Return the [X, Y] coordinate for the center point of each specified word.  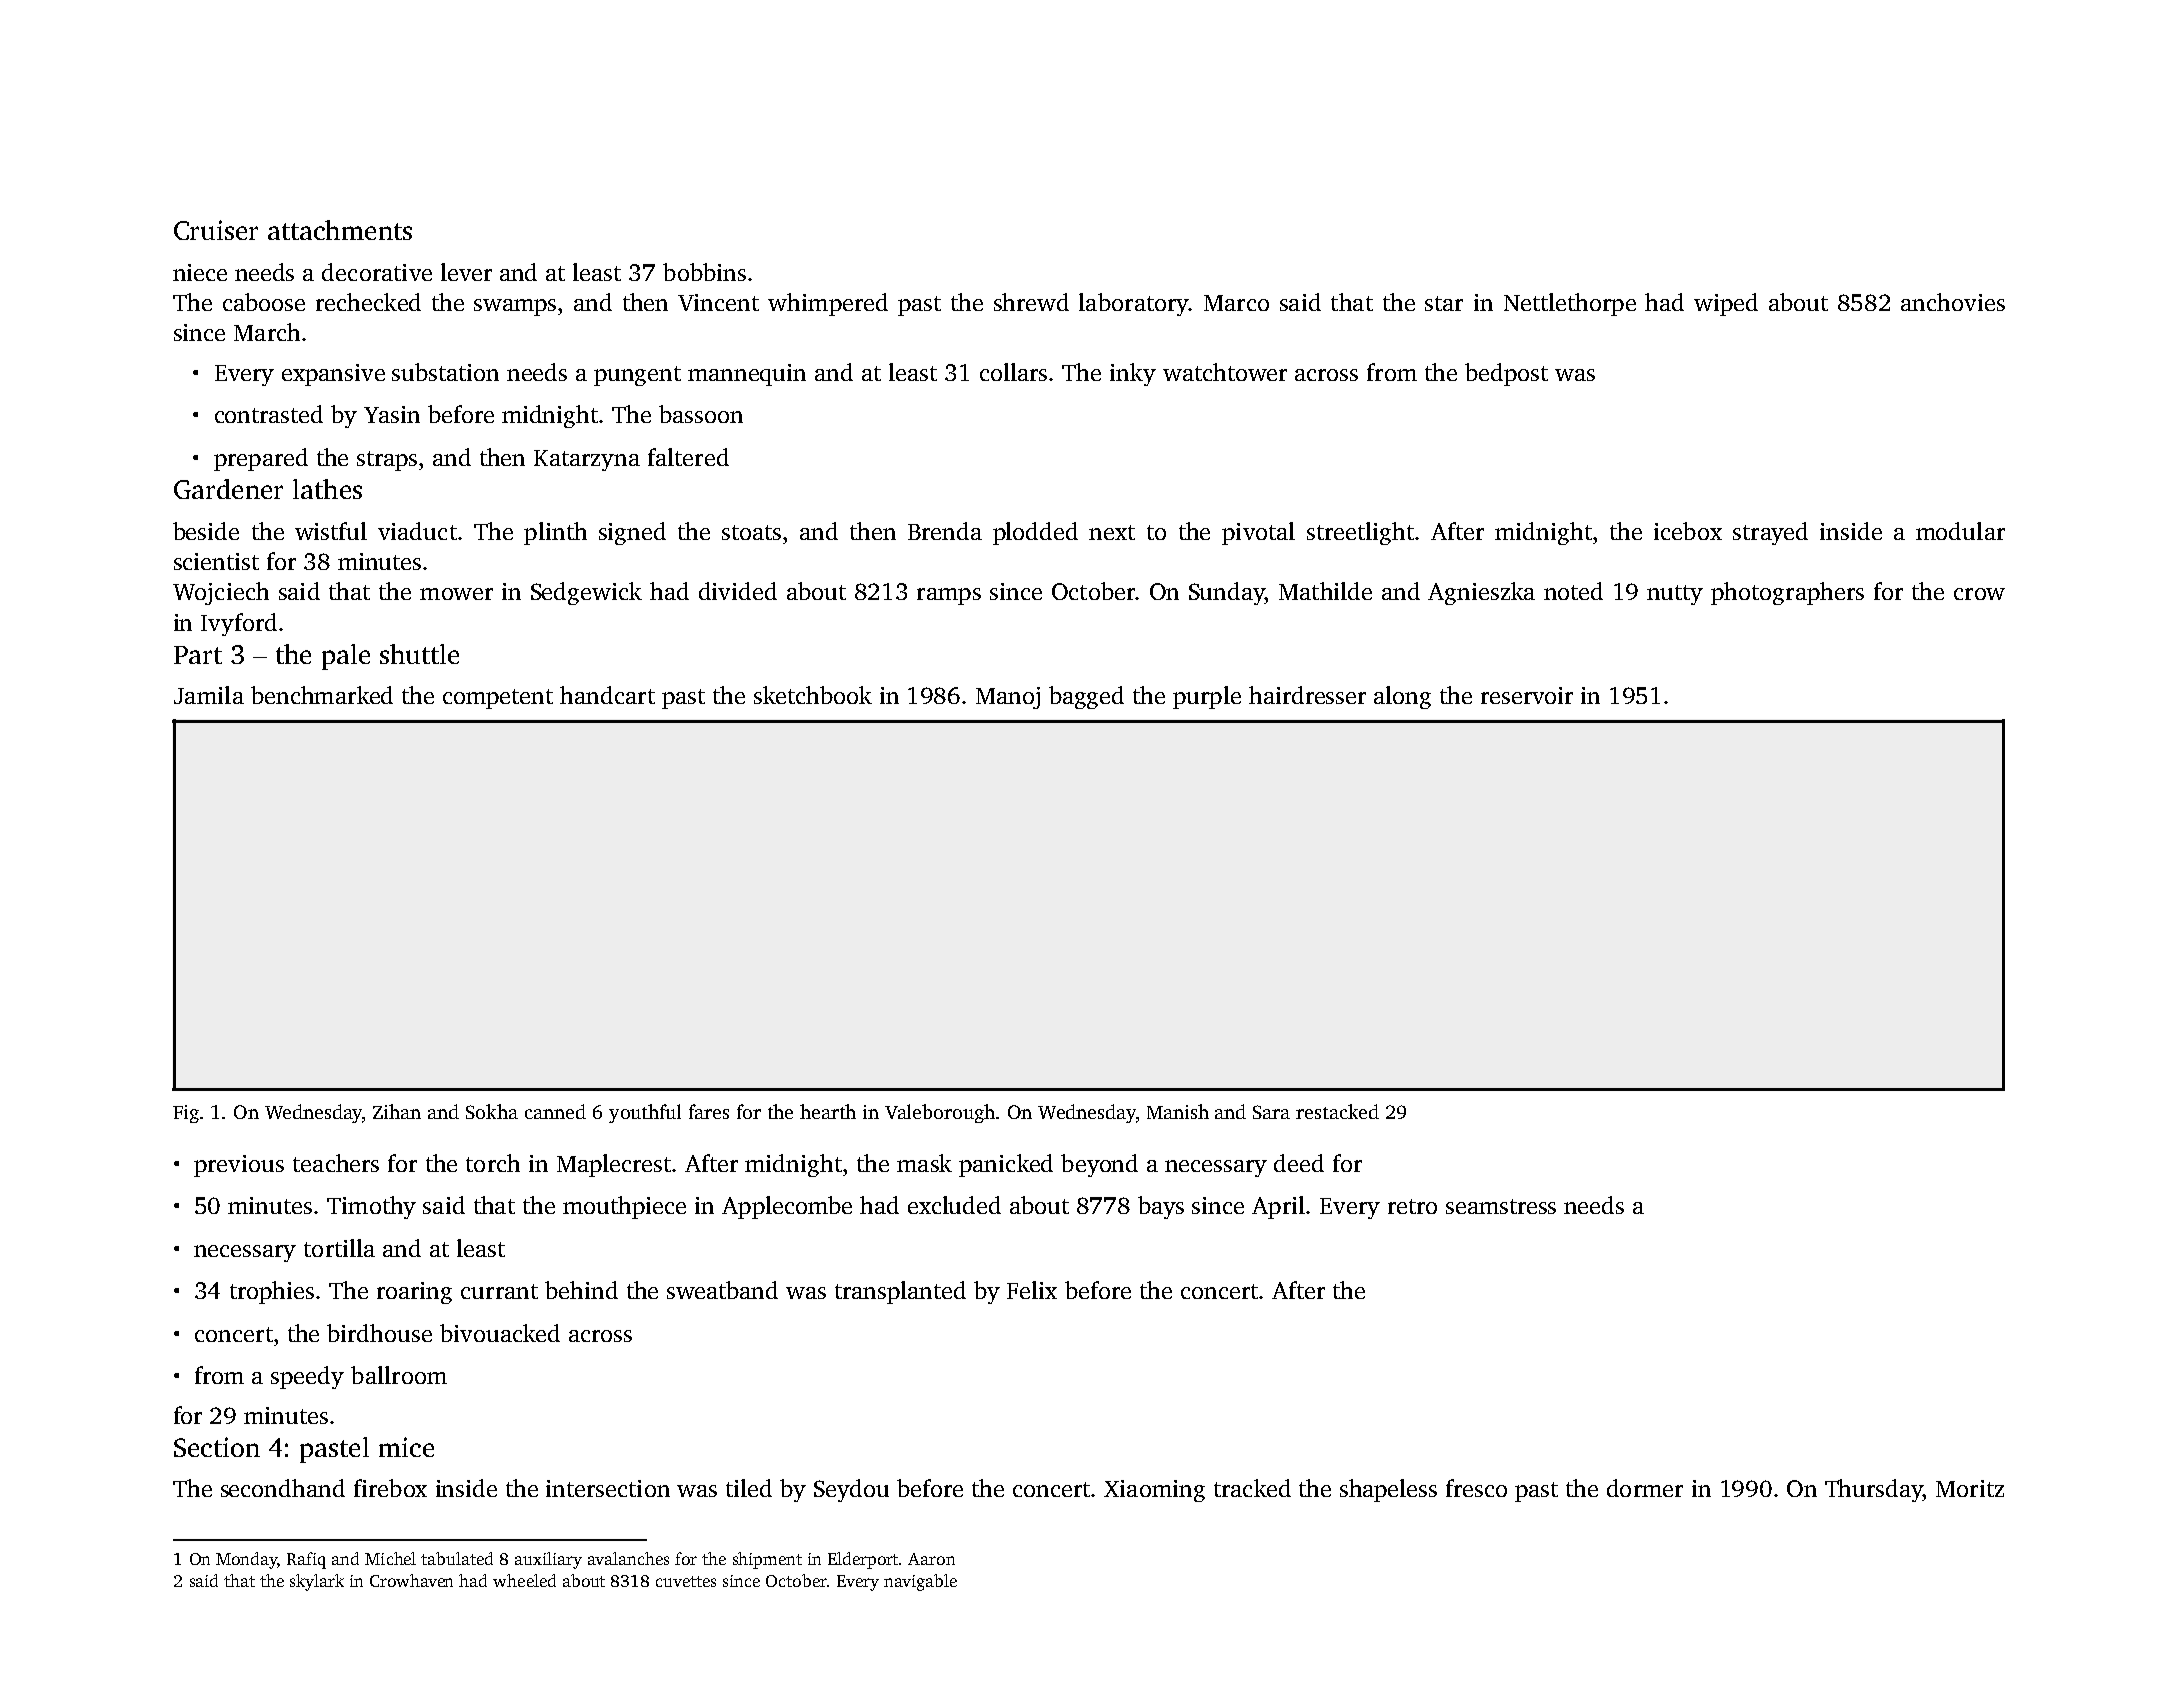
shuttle [419, 654]
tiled [749, 1488]
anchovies [1953, 302]
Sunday [1227, 593]
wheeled [524, 1580]
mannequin [747, 375]
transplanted [900, 1292]
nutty [1675, 595]
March [267, 332]
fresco [1476, 1488]
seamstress [1501, 1206]
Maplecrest [614, 1165]
